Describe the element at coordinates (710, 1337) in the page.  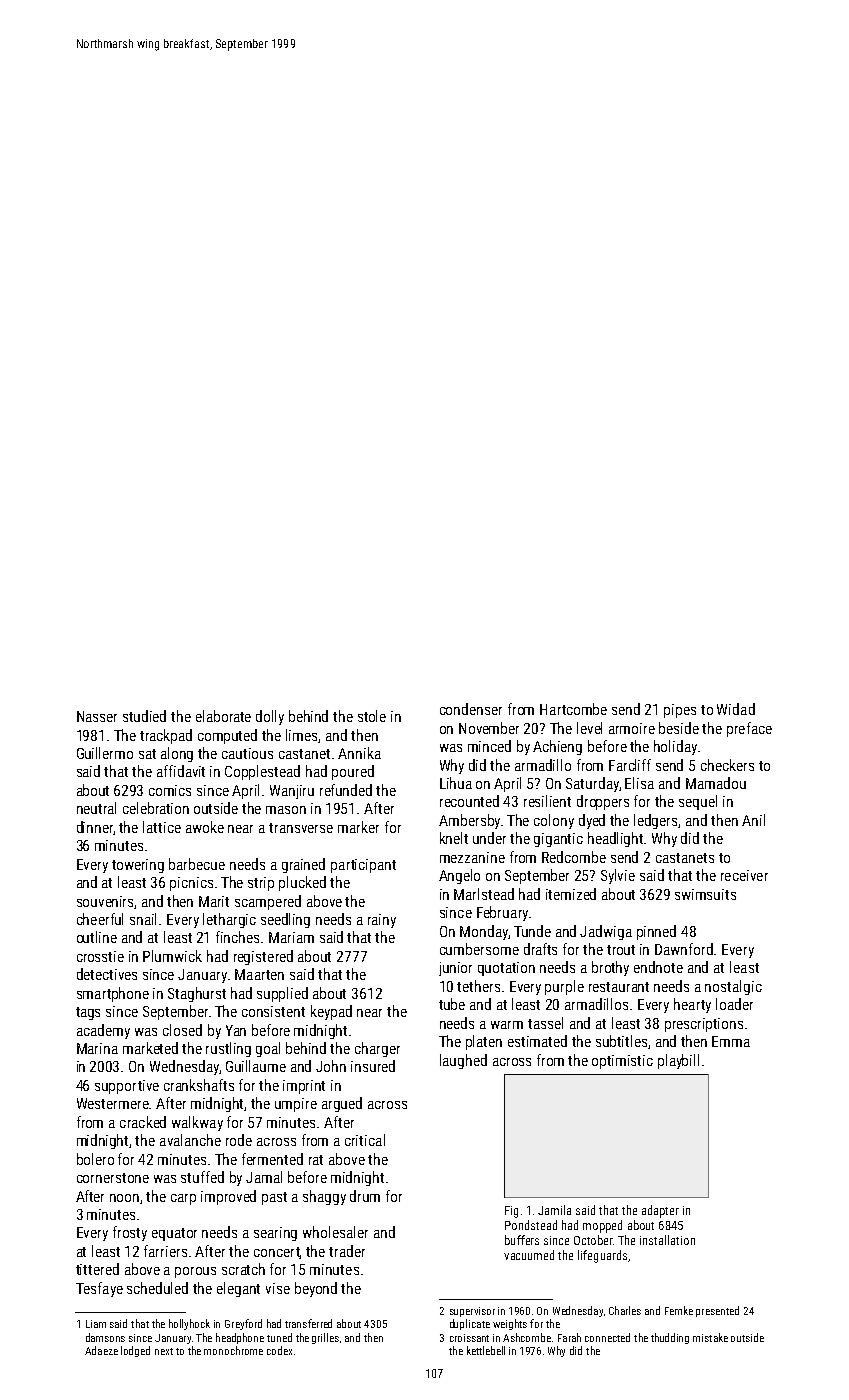
I see `mistake` at that location.
